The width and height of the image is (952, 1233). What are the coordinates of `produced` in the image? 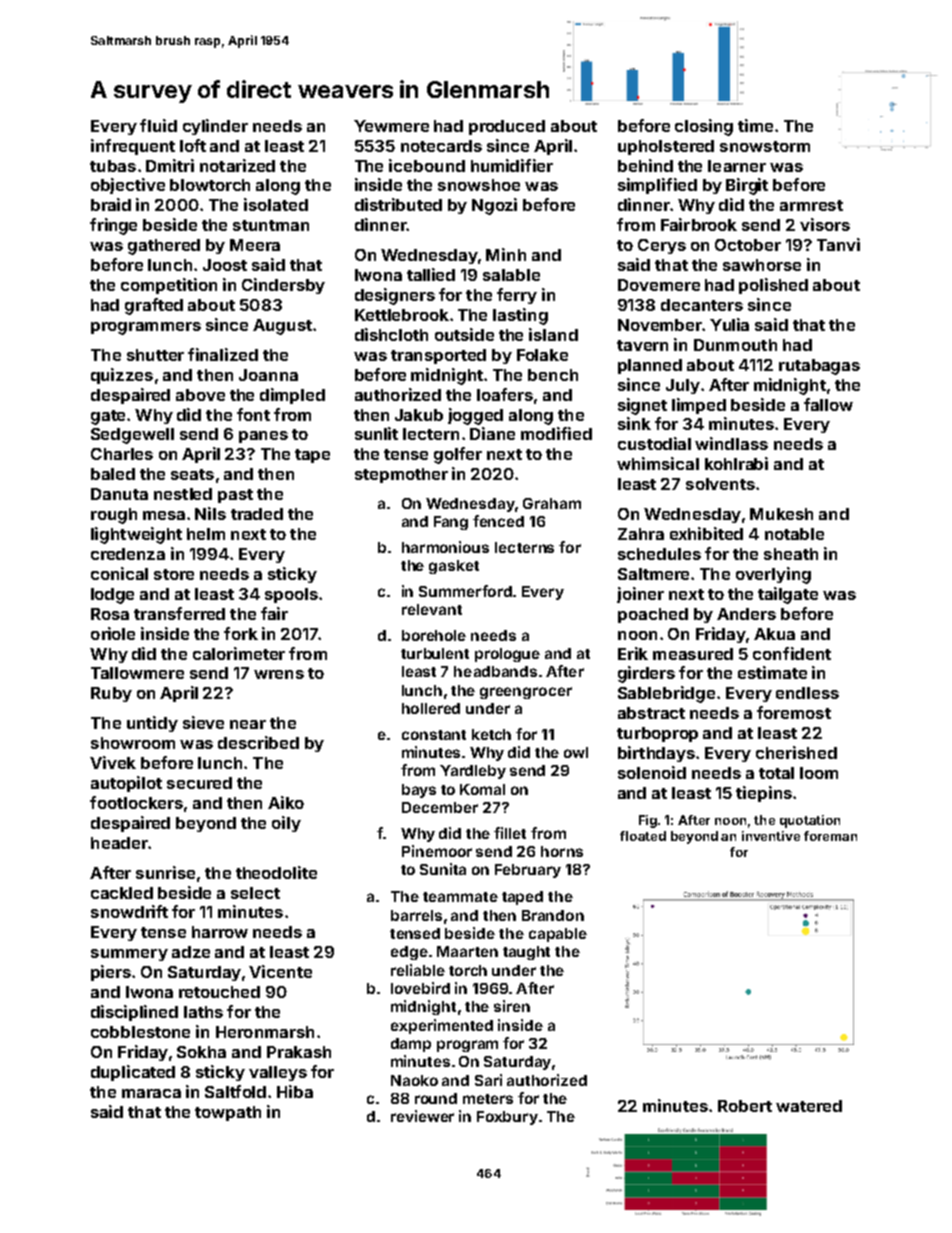 It's located at (507, 127).
